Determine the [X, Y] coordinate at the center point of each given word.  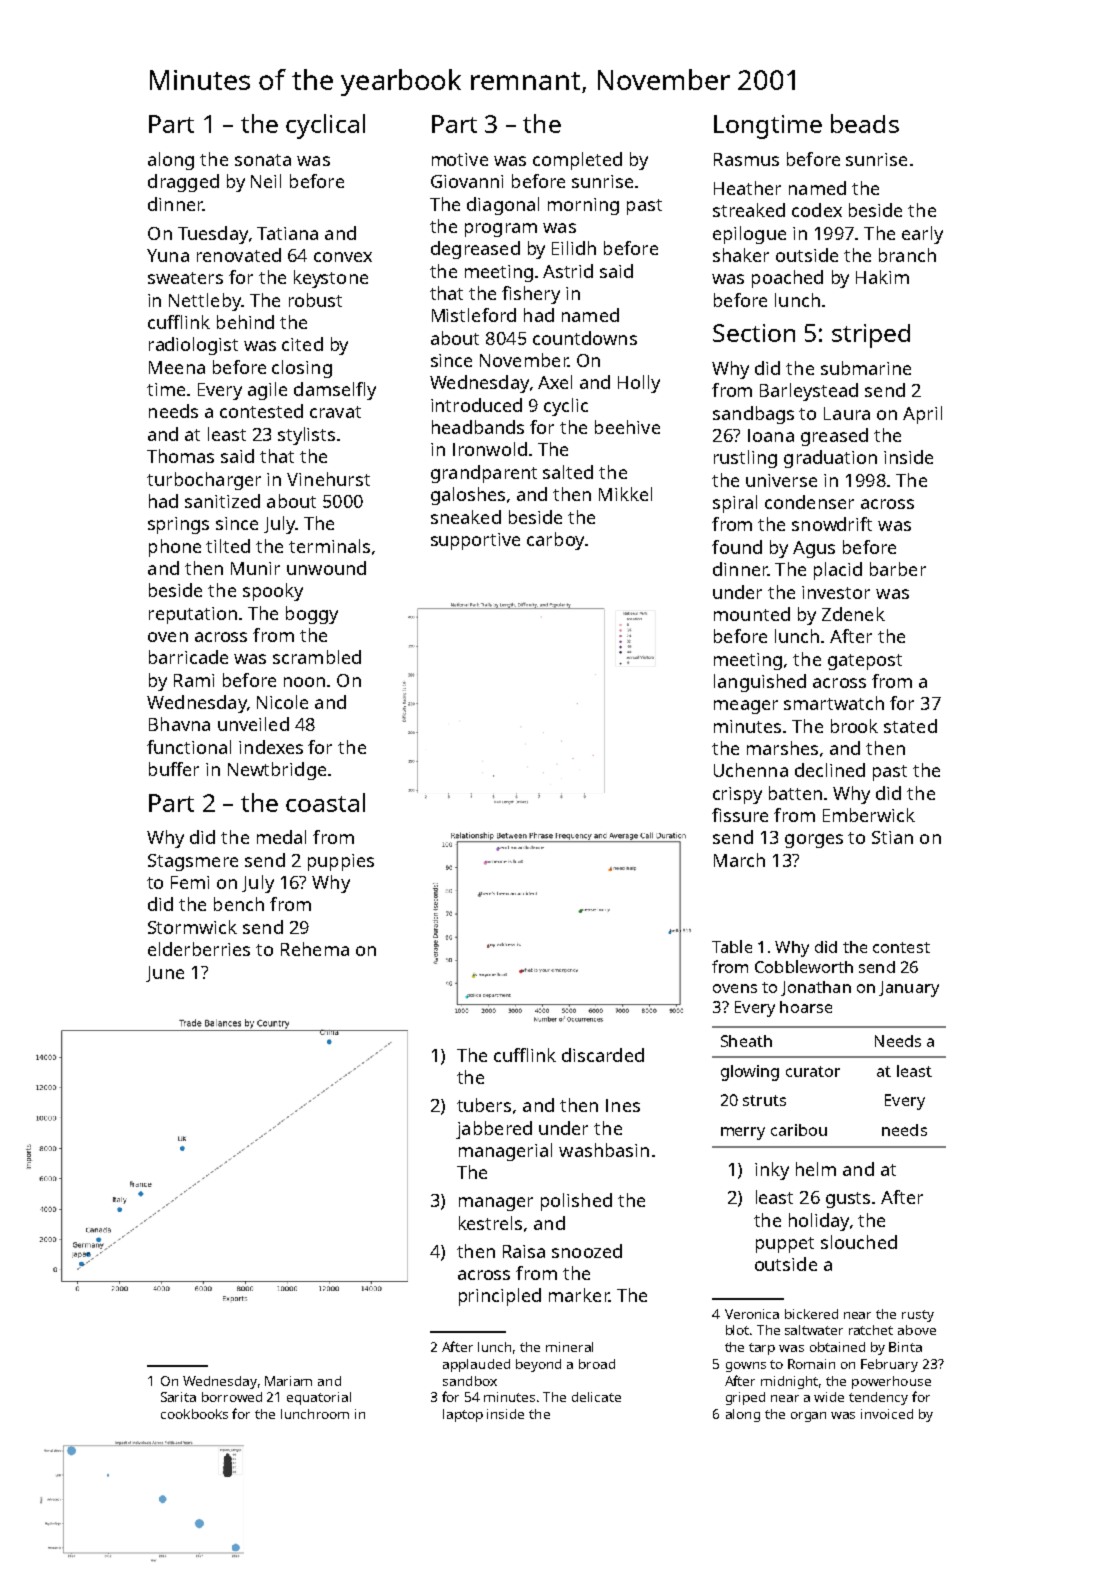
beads [865, 123]
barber [898, 569]
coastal [325, 802]
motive [460, 159]
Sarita [178, 1397]
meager [746, 707]
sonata [263, 160]
